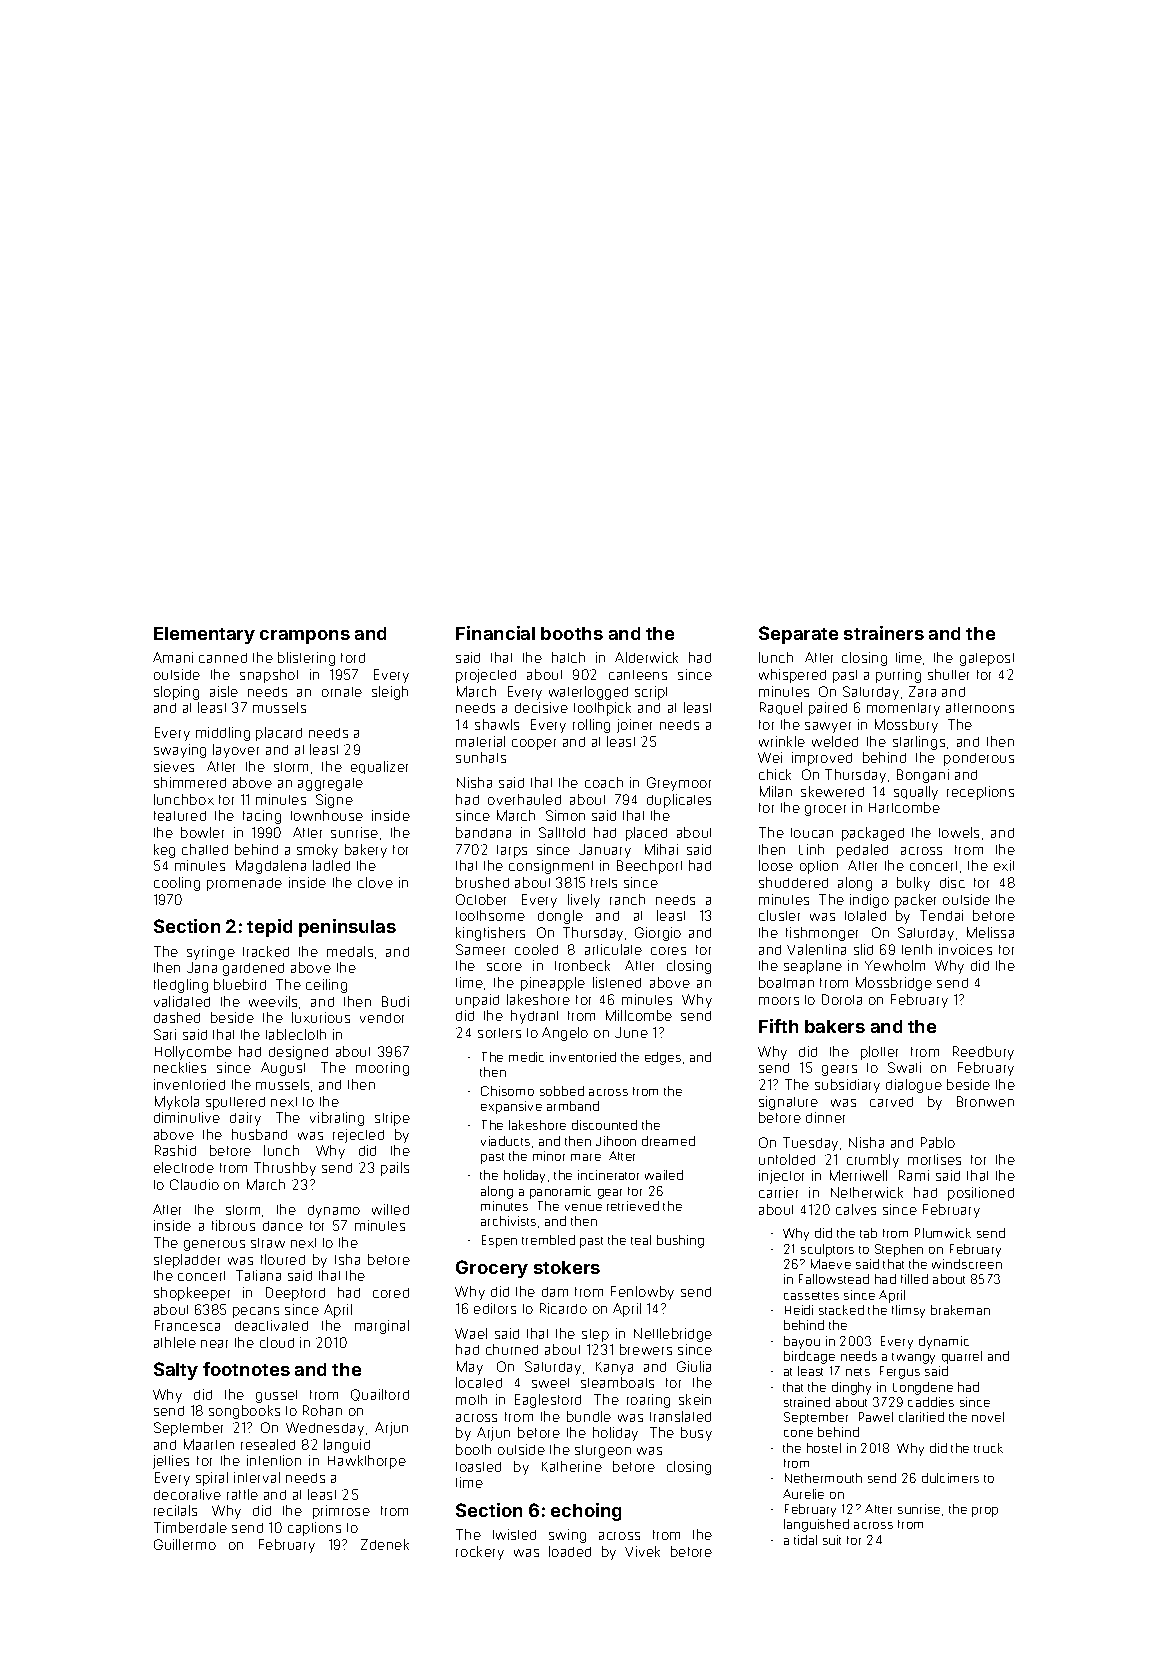  Describe the element at coordinates (223, 734) in the document. I see `middling` at that location.
